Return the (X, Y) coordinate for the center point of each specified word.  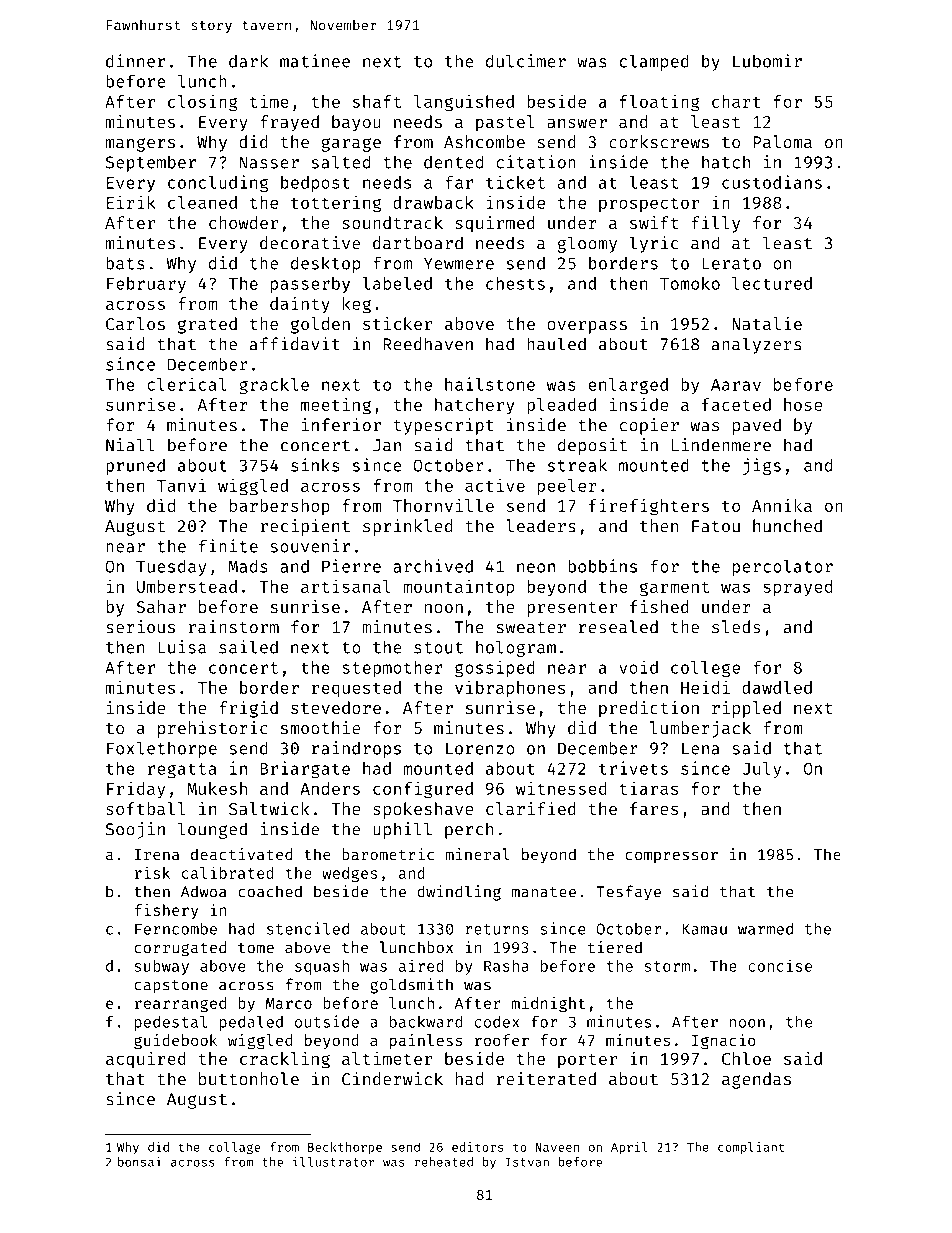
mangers (140, 145)
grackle (274, 386)
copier (649, 426)
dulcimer (526, 61)
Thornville (443, 505)
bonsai (139, 1162)
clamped (654, 62)
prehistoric (213, 729)
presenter (572, 609)
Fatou (716, 526)
